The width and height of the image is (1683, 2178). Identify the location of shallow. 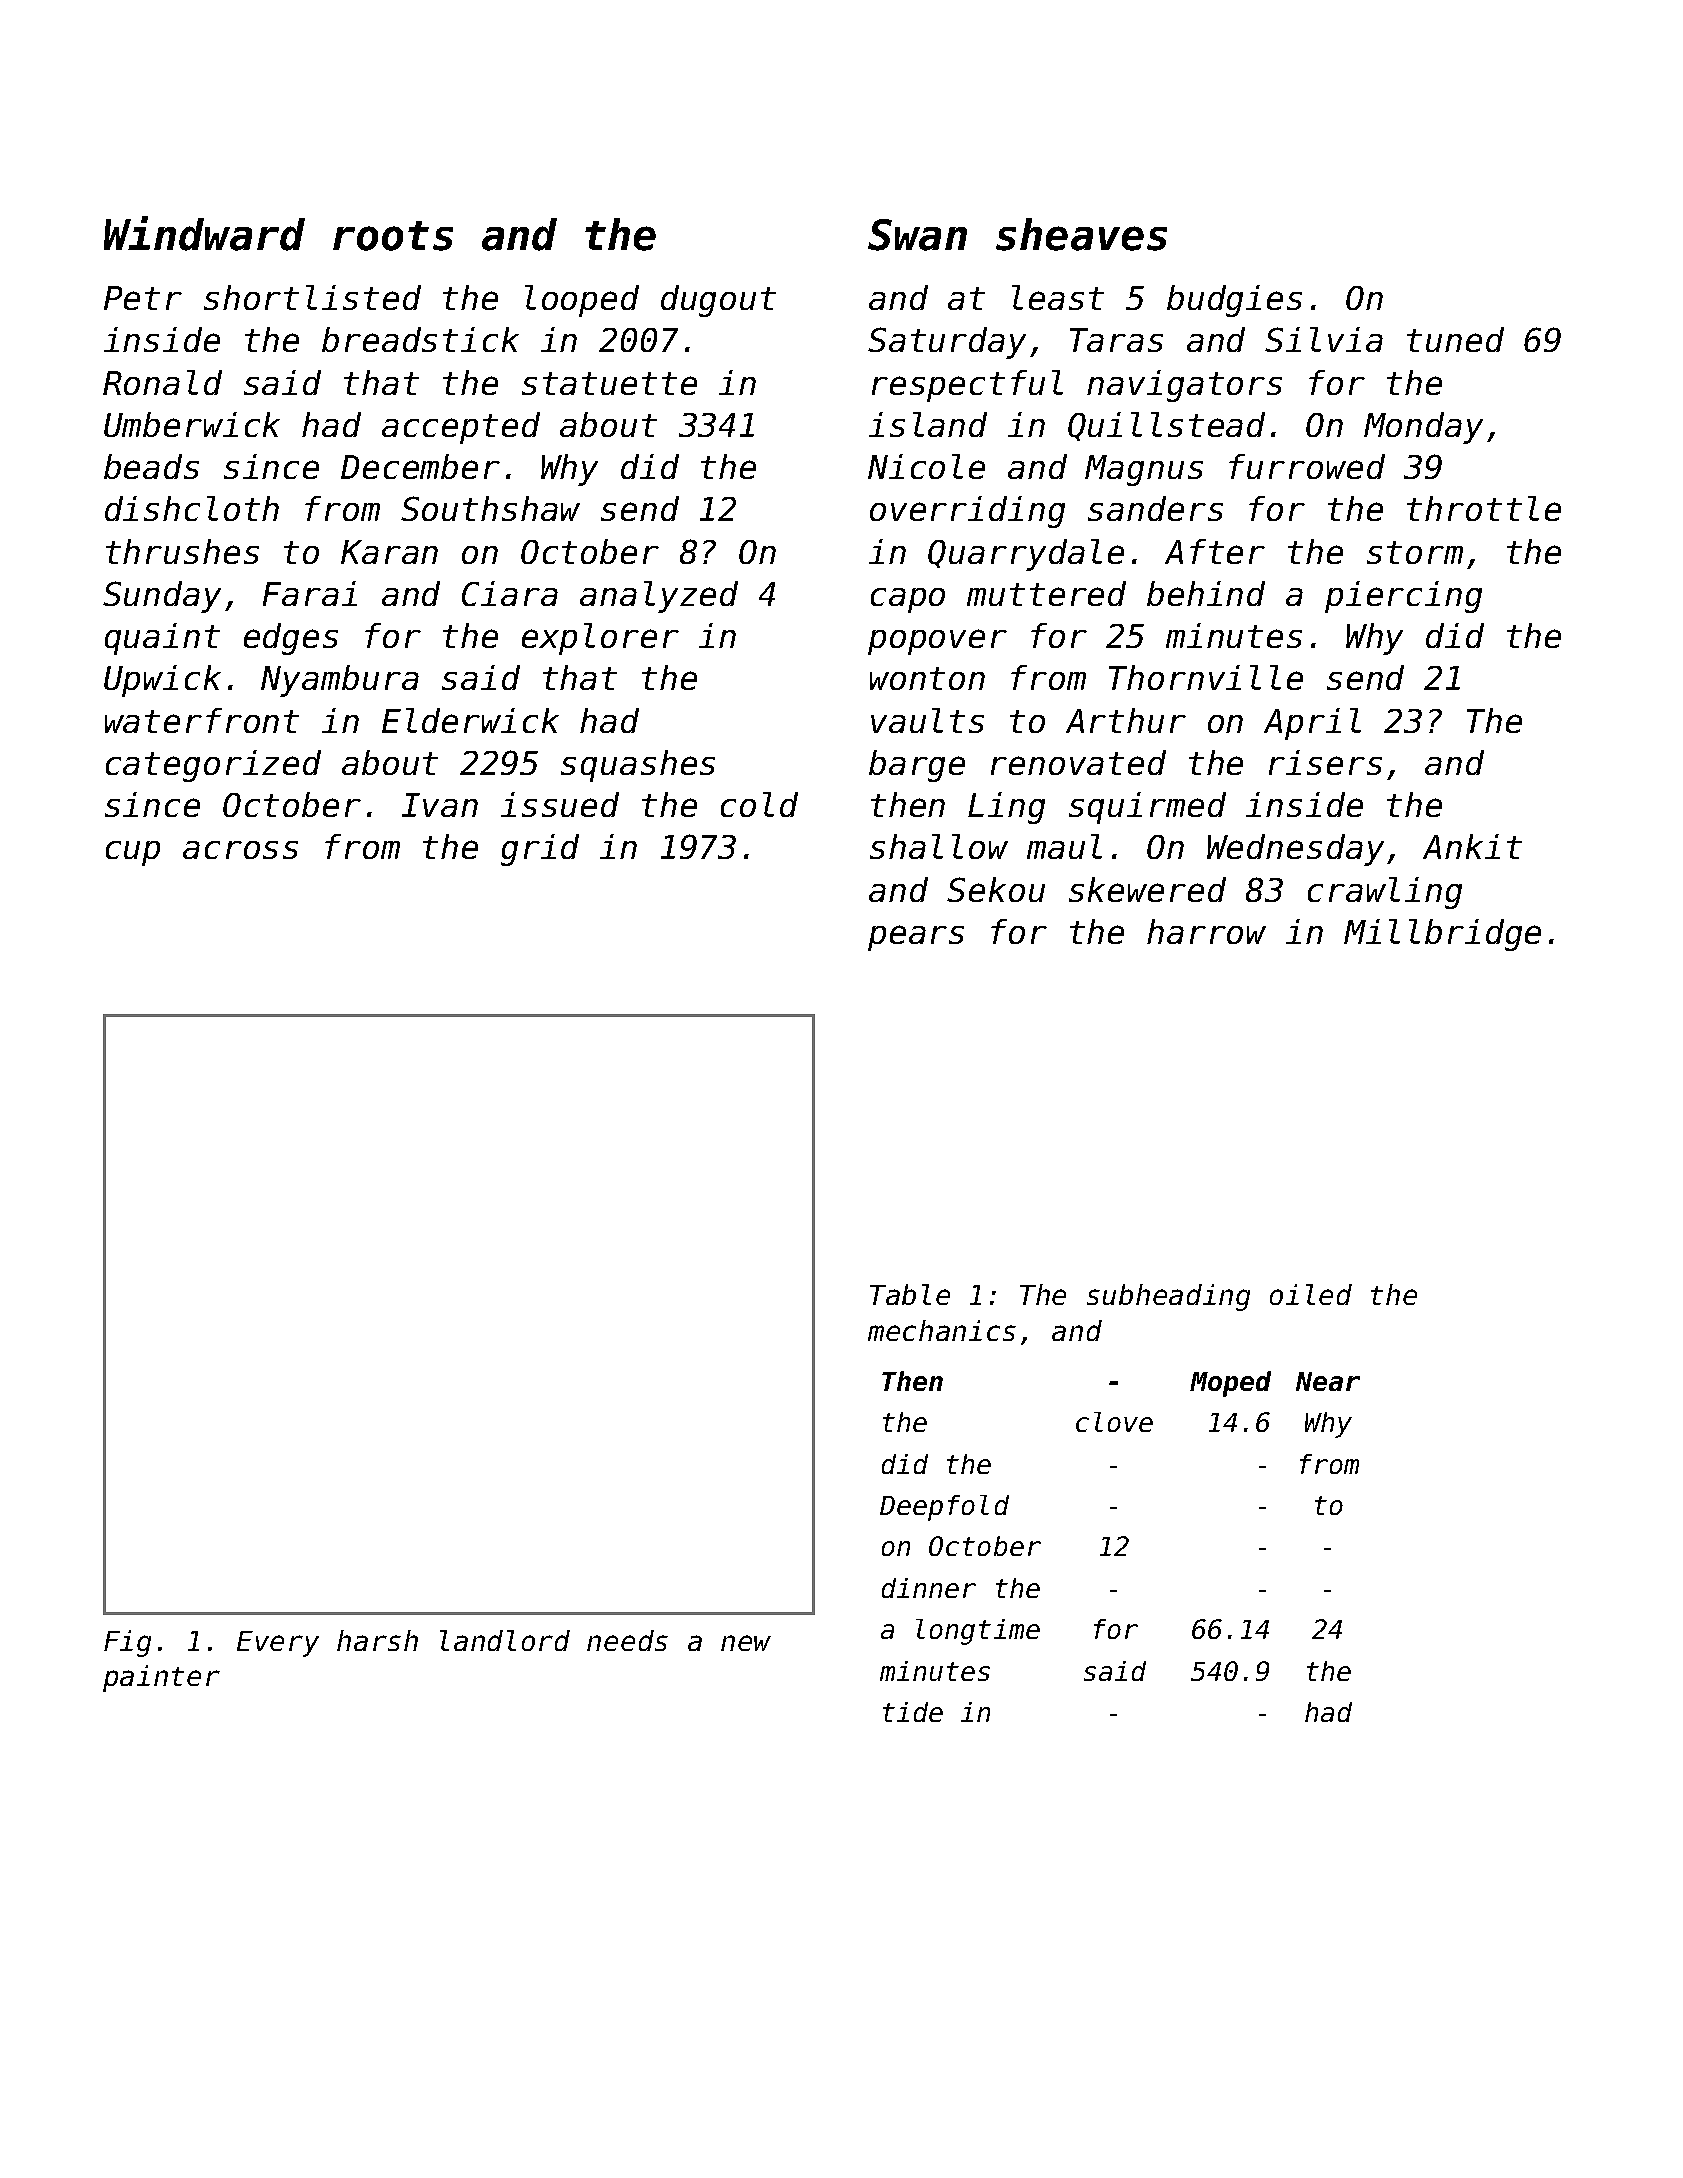
(939, 846).
